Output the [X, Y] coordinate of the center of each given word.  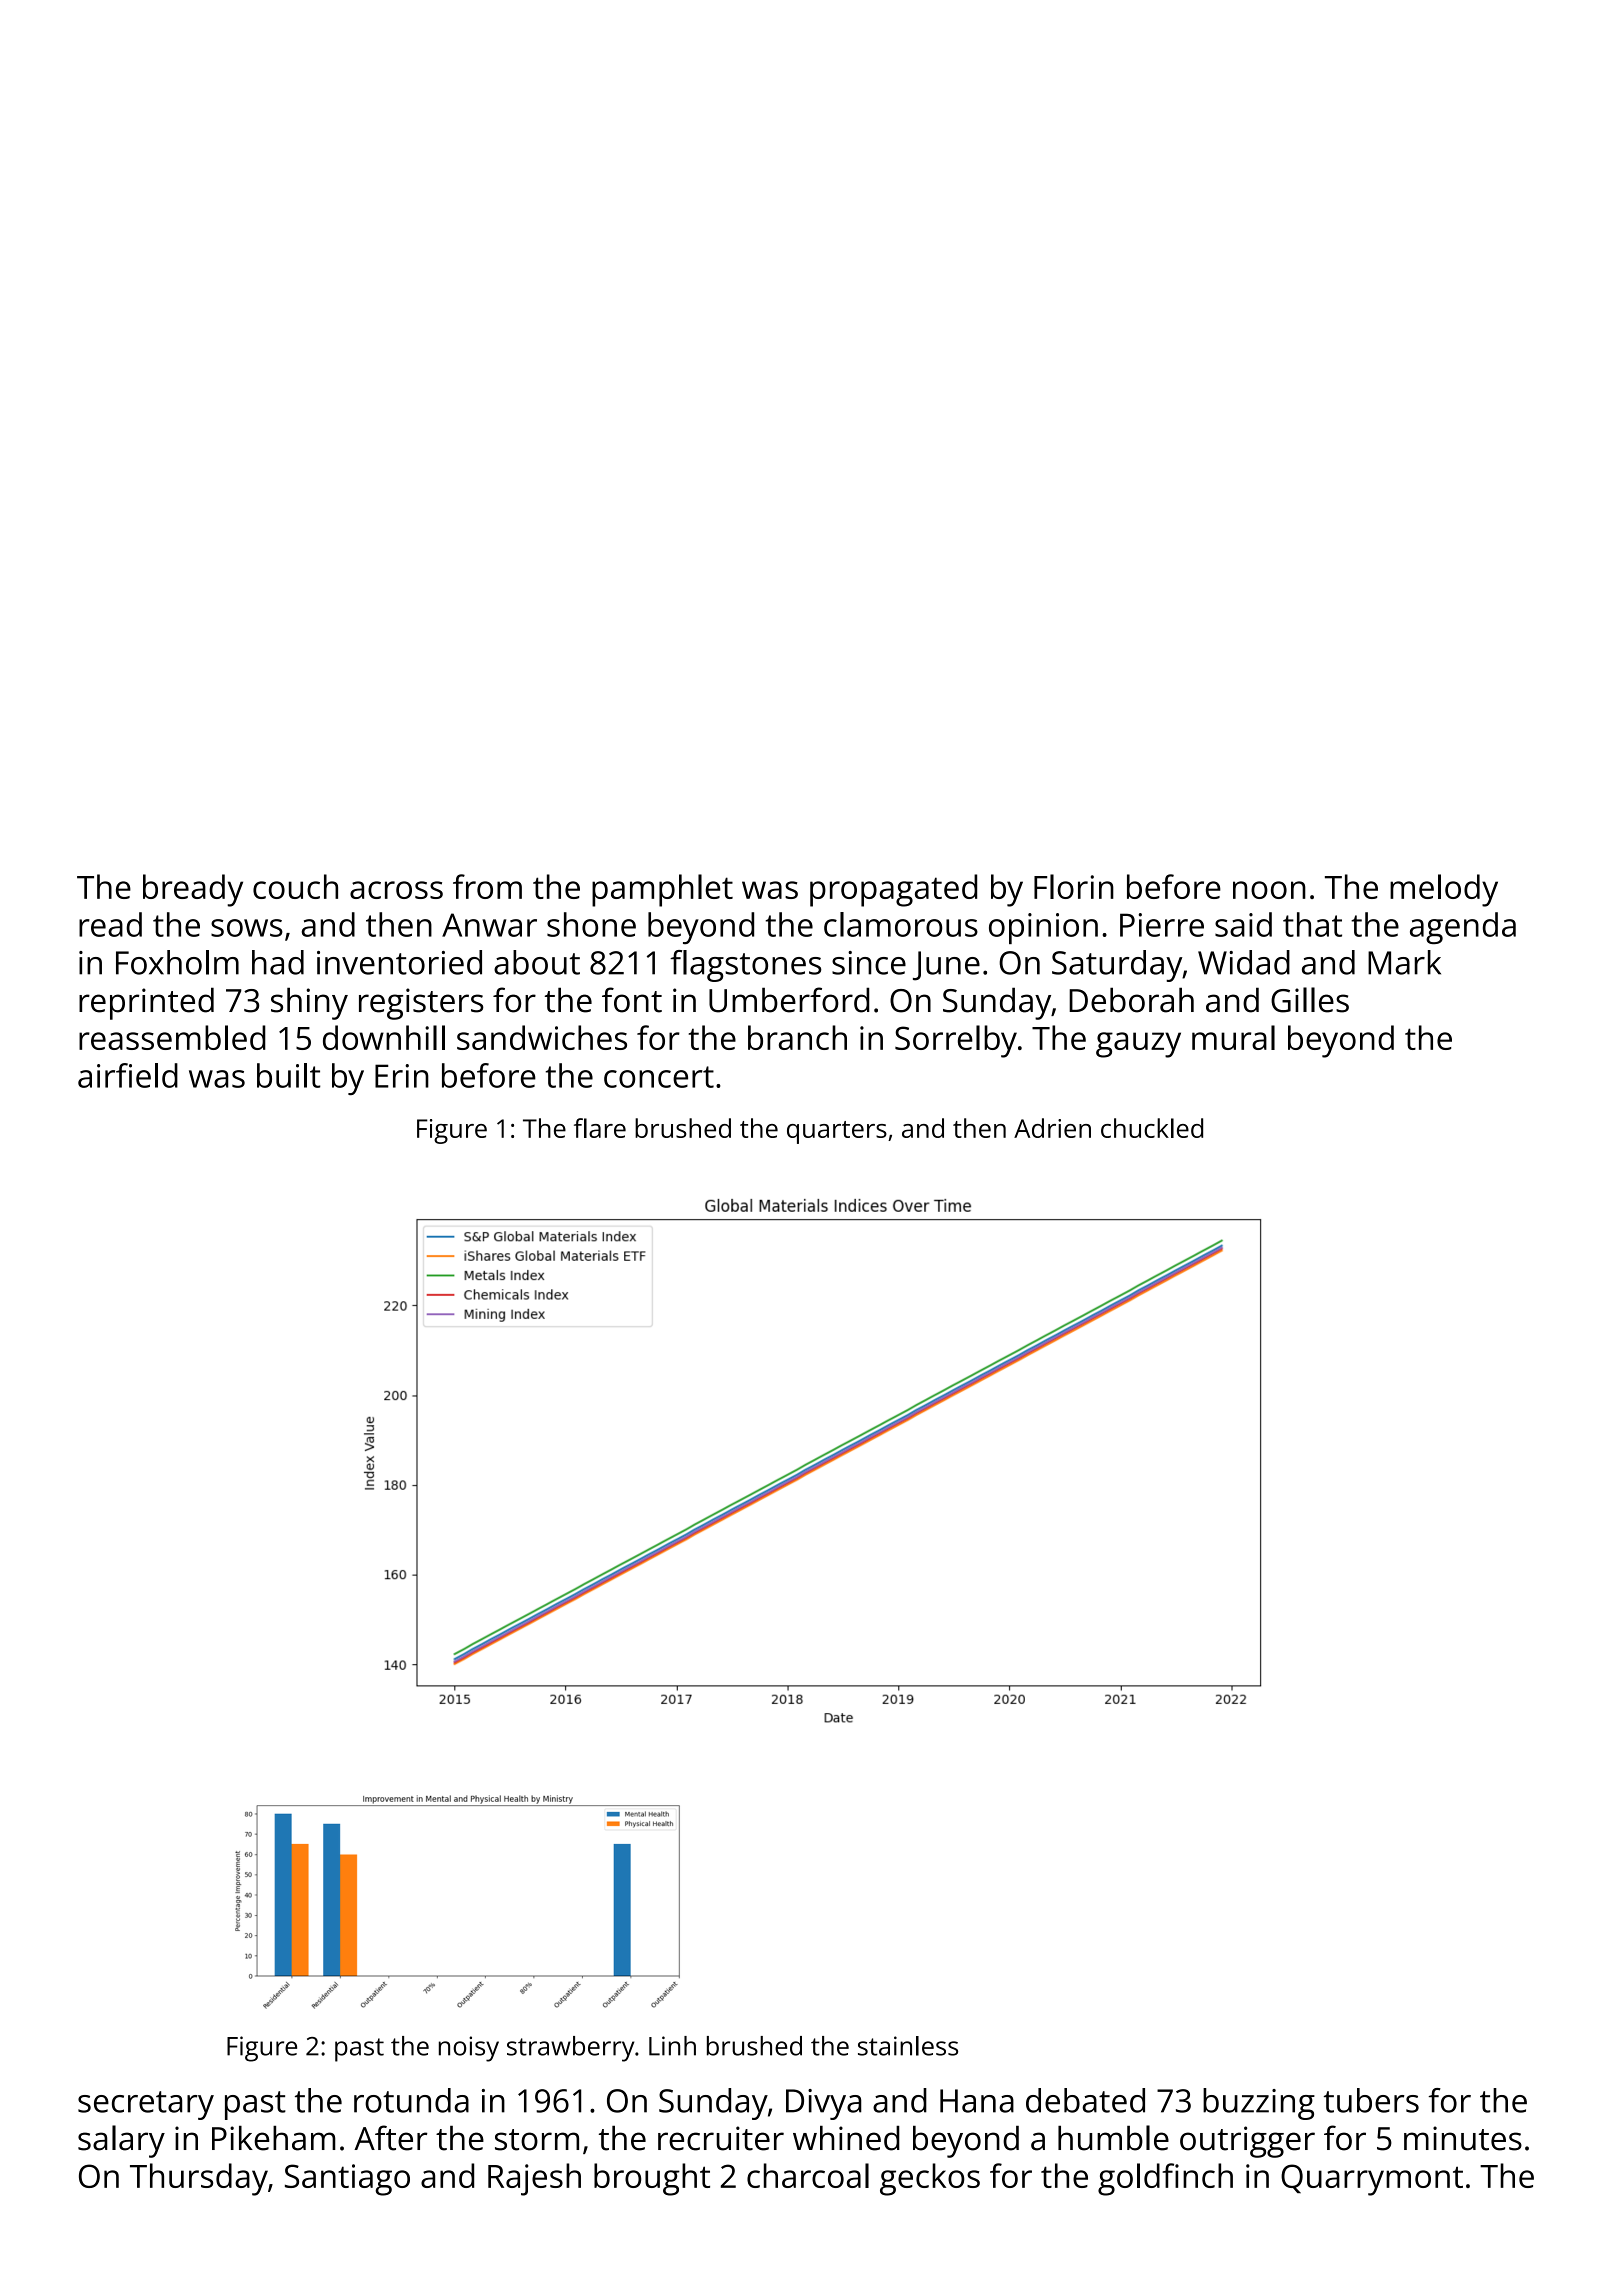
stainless [908, 2046]
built [288, 1075]
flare [600, 1128]
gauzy [1138, 1045]
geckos [930, 2179]
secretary [146, 2105]
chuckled [1152, 1128]
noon [1269, 890]
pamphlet [662, 890]
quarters [837, 1132]
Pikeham [274, 2138]
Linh [672, 2046]
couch [295, 886]
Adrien [1052, 1128]
